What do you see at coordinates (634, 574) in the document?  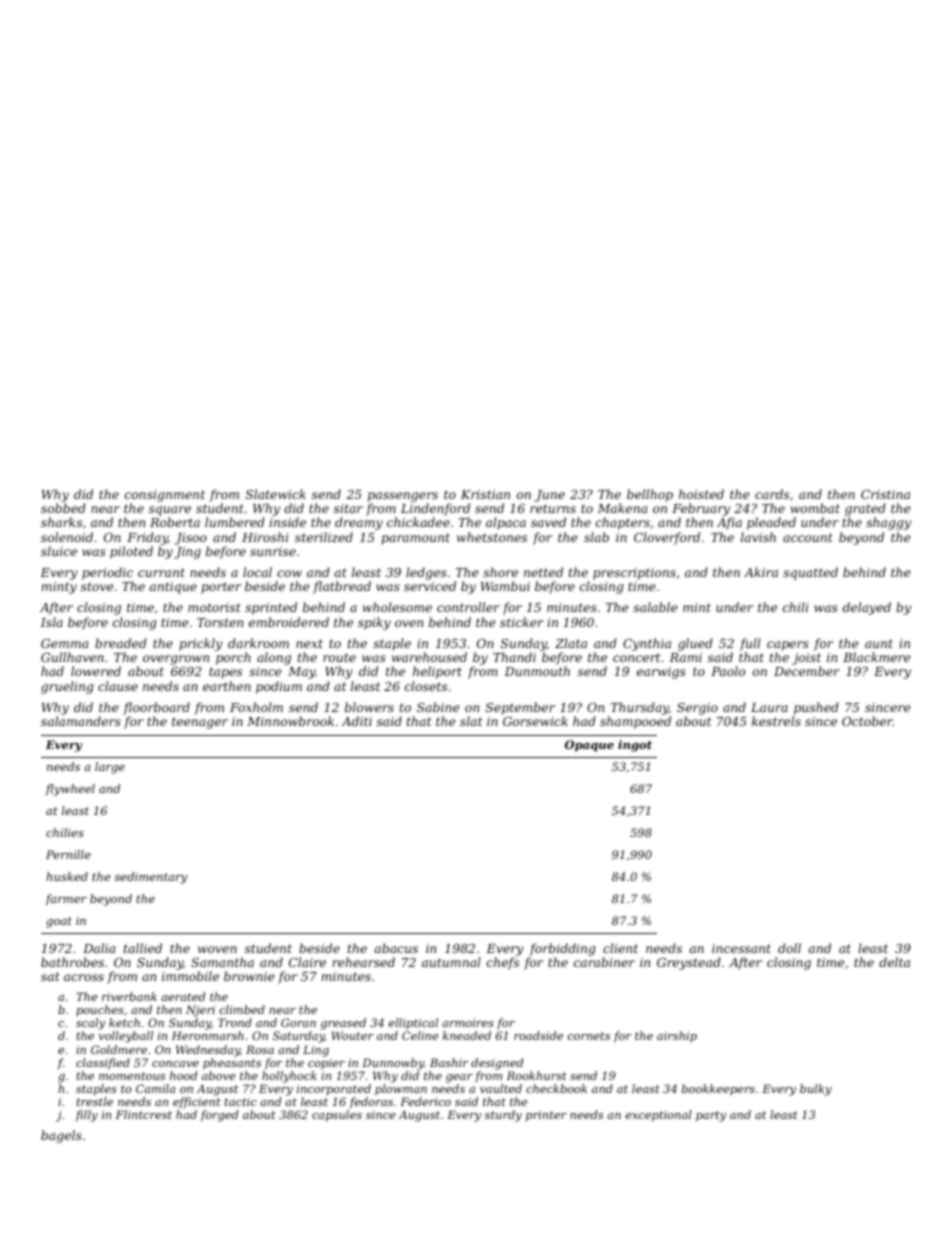 I see `prescriptions` at bounding box center [634, 574].
